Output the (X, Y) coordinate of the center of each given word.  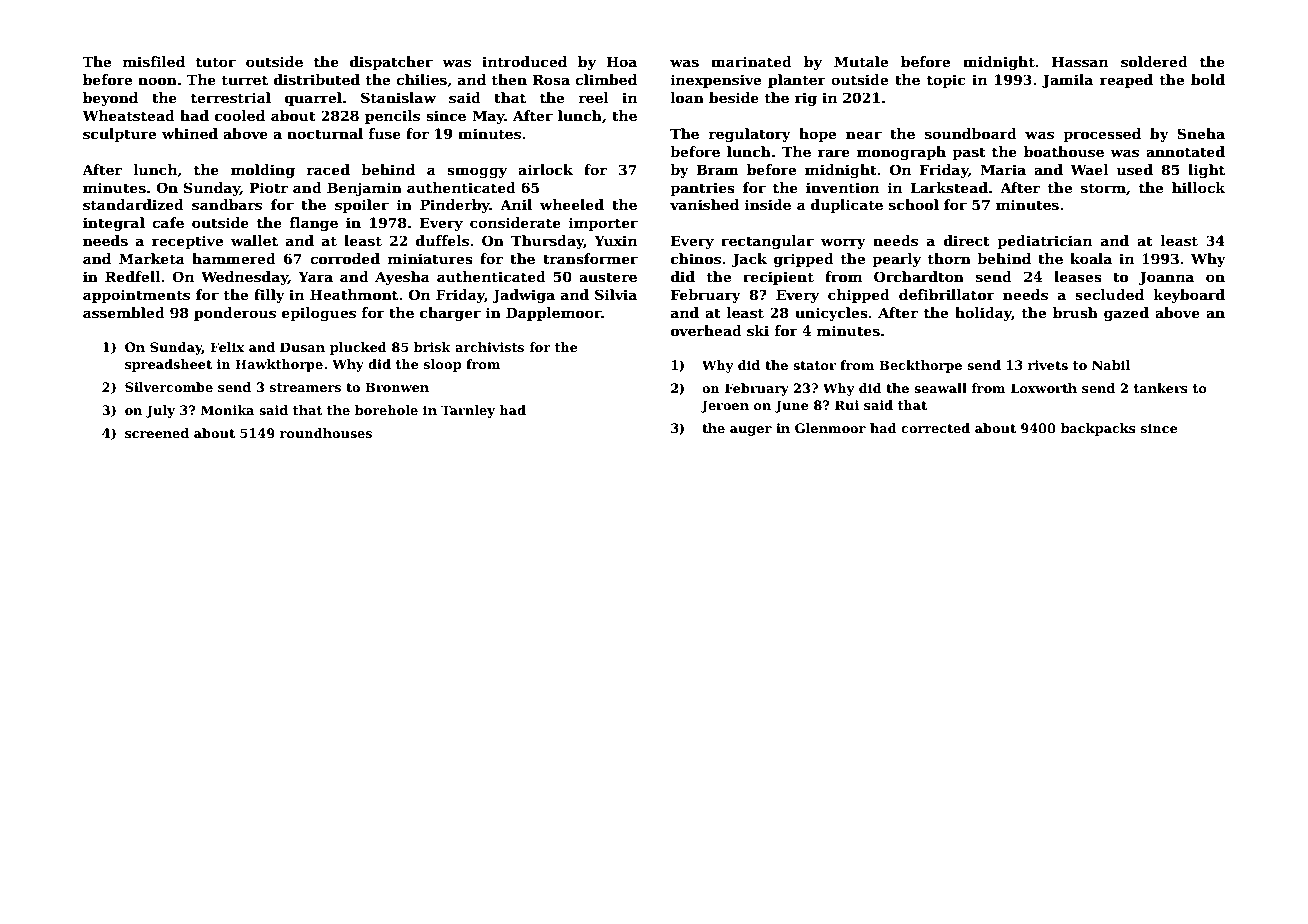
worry (843, 243)
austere (608, 277)
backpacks (1098, 429)
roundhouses (326, 433)
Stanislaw (398, 97)
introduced (524, 61)
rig (806, 99)
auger (751, 431)
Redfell (133, 276)
